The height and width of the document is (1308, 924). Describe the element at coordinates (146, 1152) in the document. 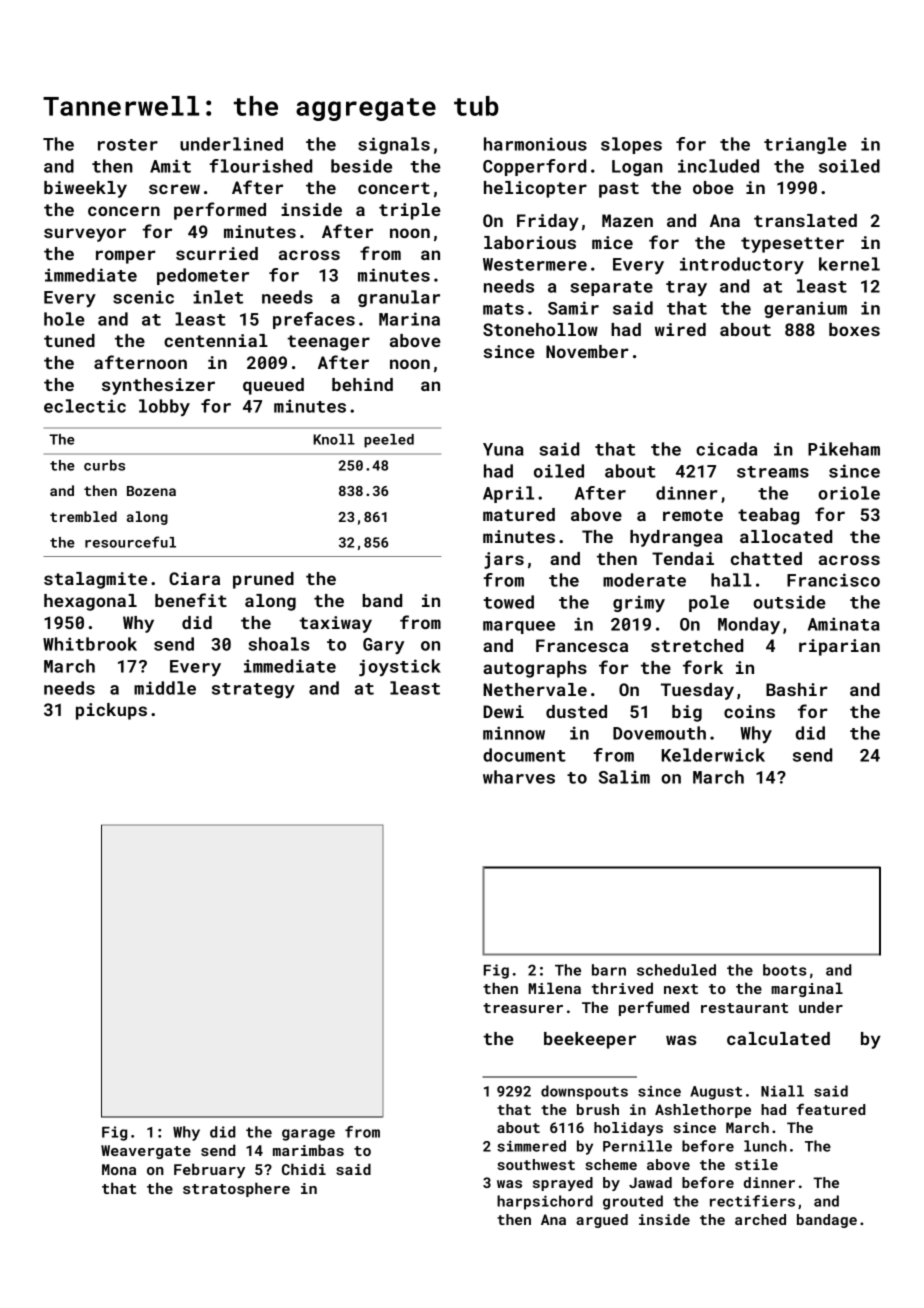

I see `Weavergate` at that location.
